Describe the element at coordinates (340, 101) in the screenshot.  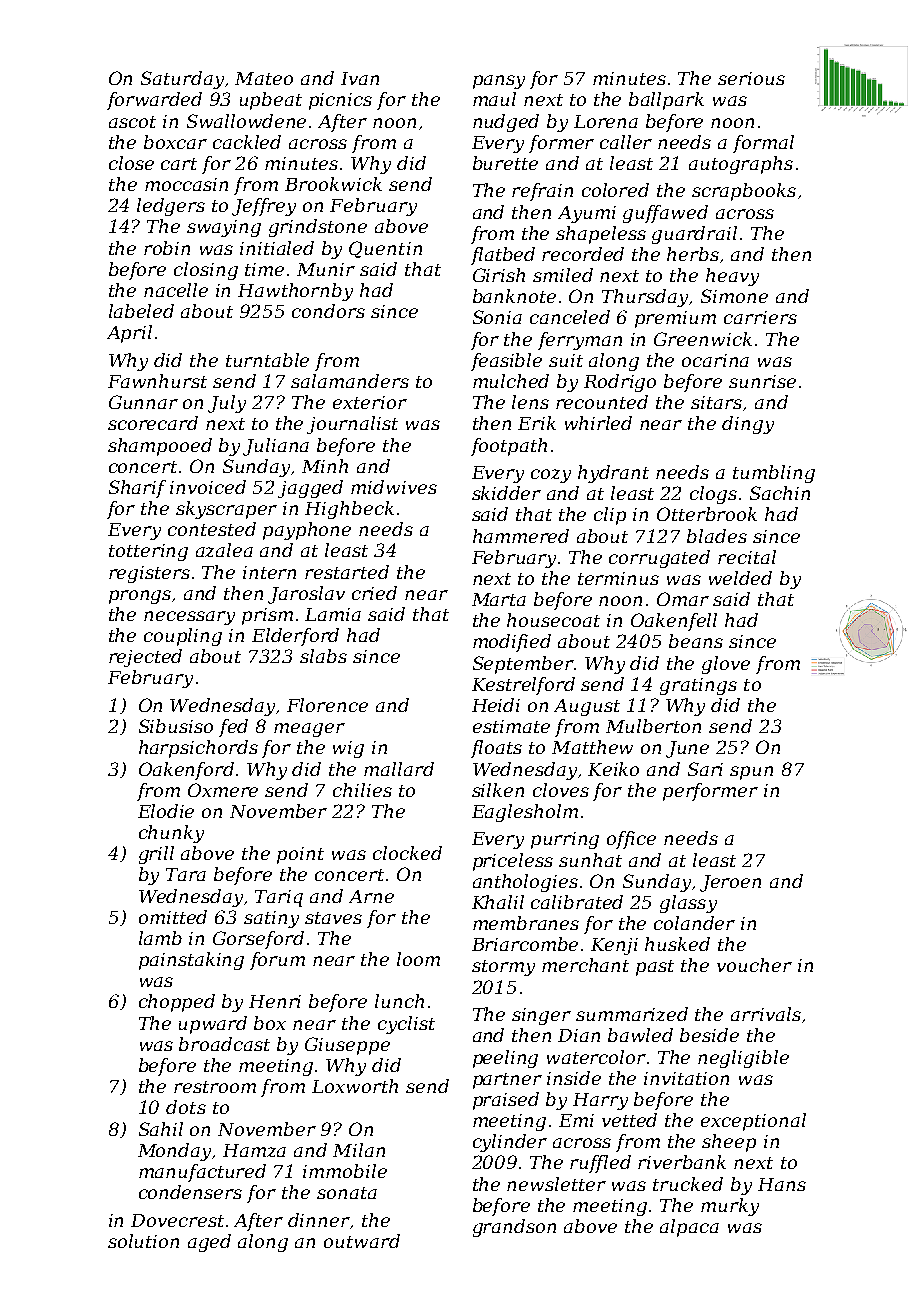
I see `picnics` at that location.
